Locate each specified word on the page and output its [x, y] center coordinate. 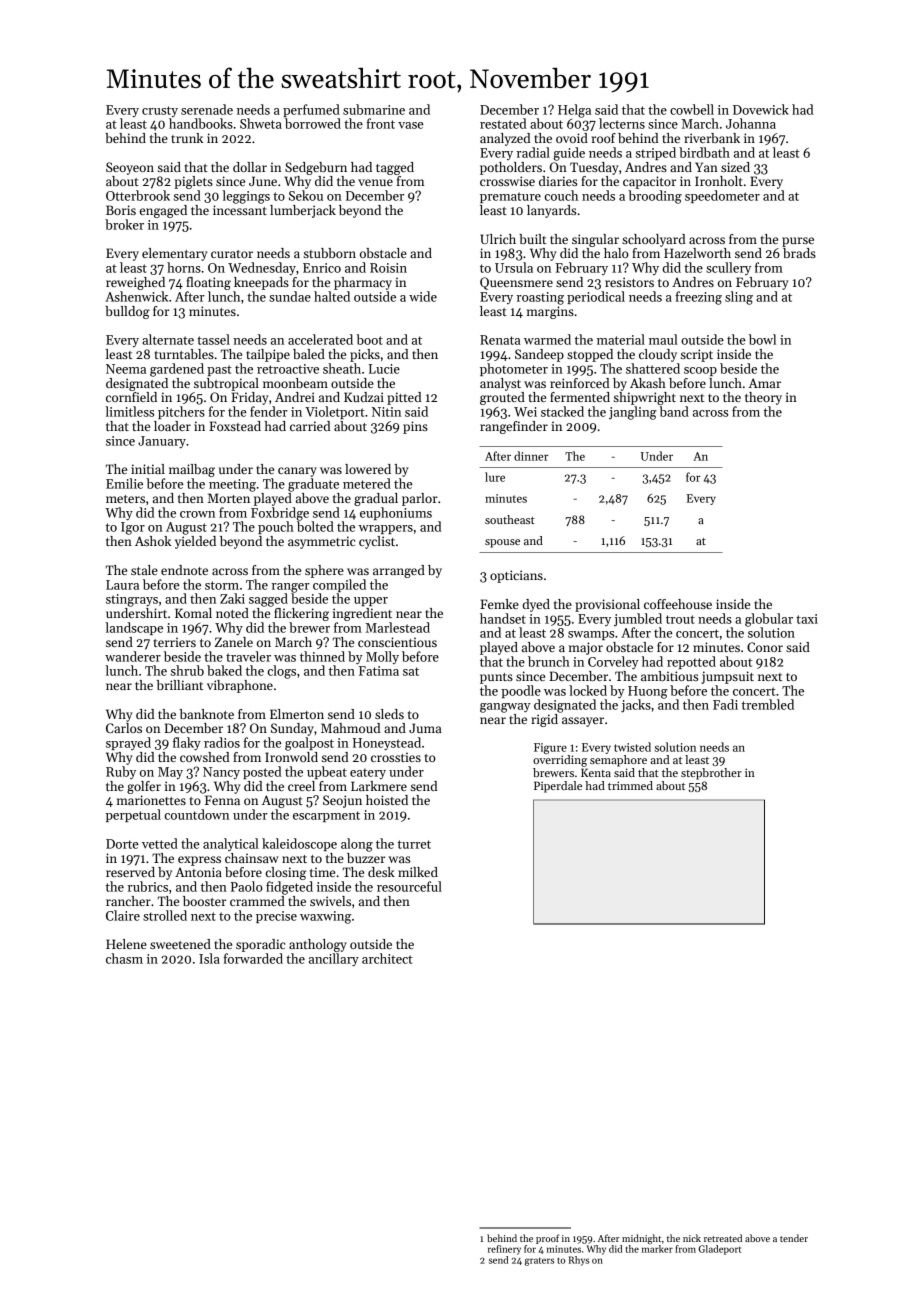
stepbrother [711, 774]
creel [301, 786]
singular [595, 240]
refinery [504, 1250]
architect [387, 958]
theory [763, 398]
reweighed [135, 283]
